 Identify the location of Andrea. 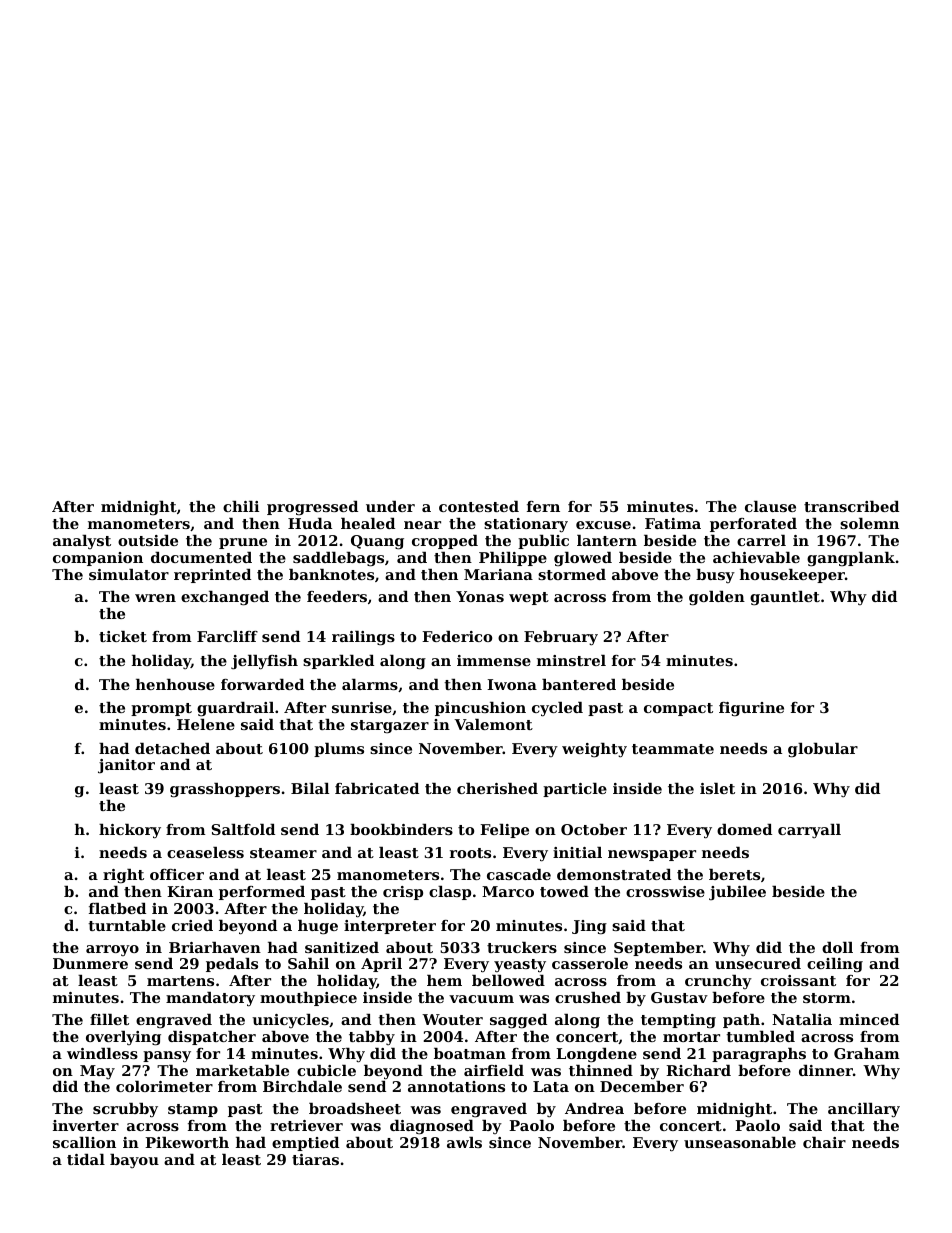
(594, 1108).
